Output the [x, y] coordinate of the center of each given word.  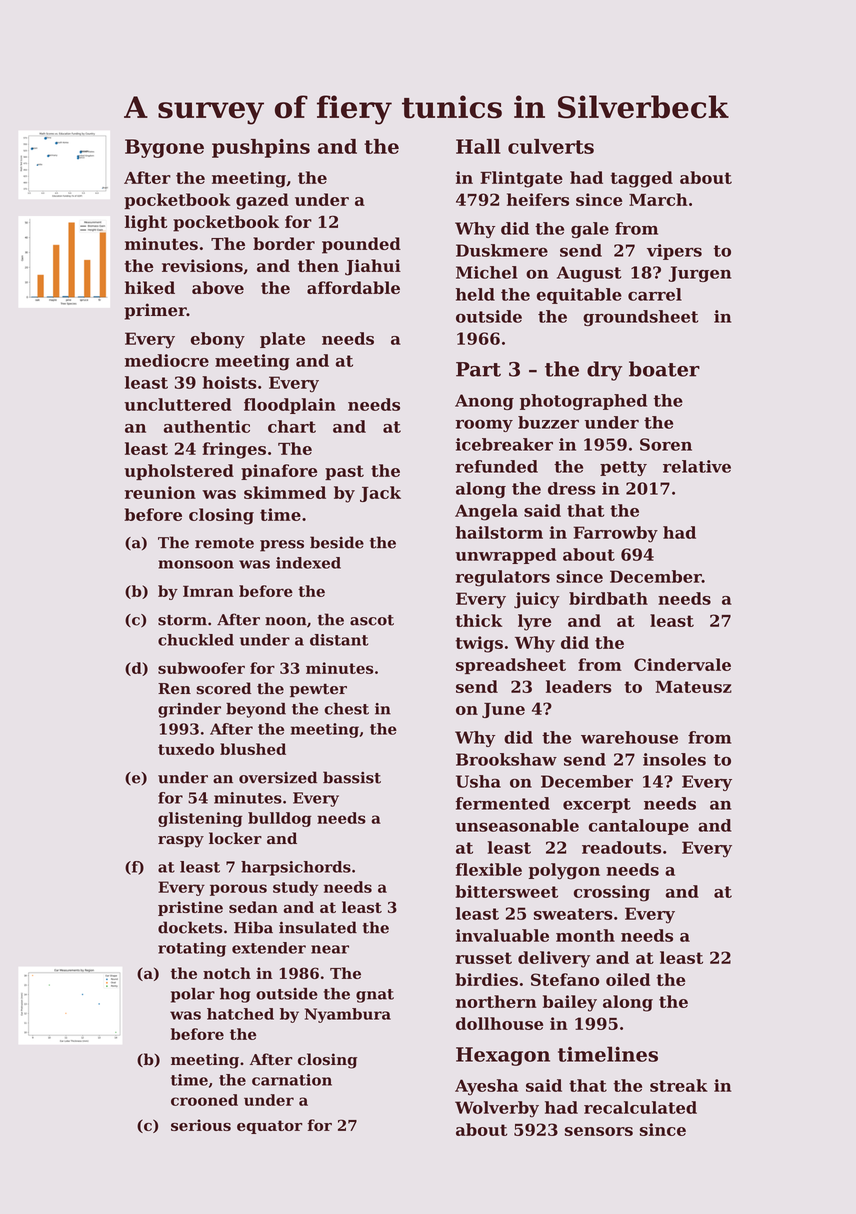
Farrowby [615, 534]
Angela [486, 512]
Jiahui [373, 267]
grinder [189, 710]
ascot [372, 620]
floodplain [290, 406]
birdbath [608, 598]
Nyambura [348, 1015]
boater [664, 369]
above [218, 287]
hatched [240, 1014]
